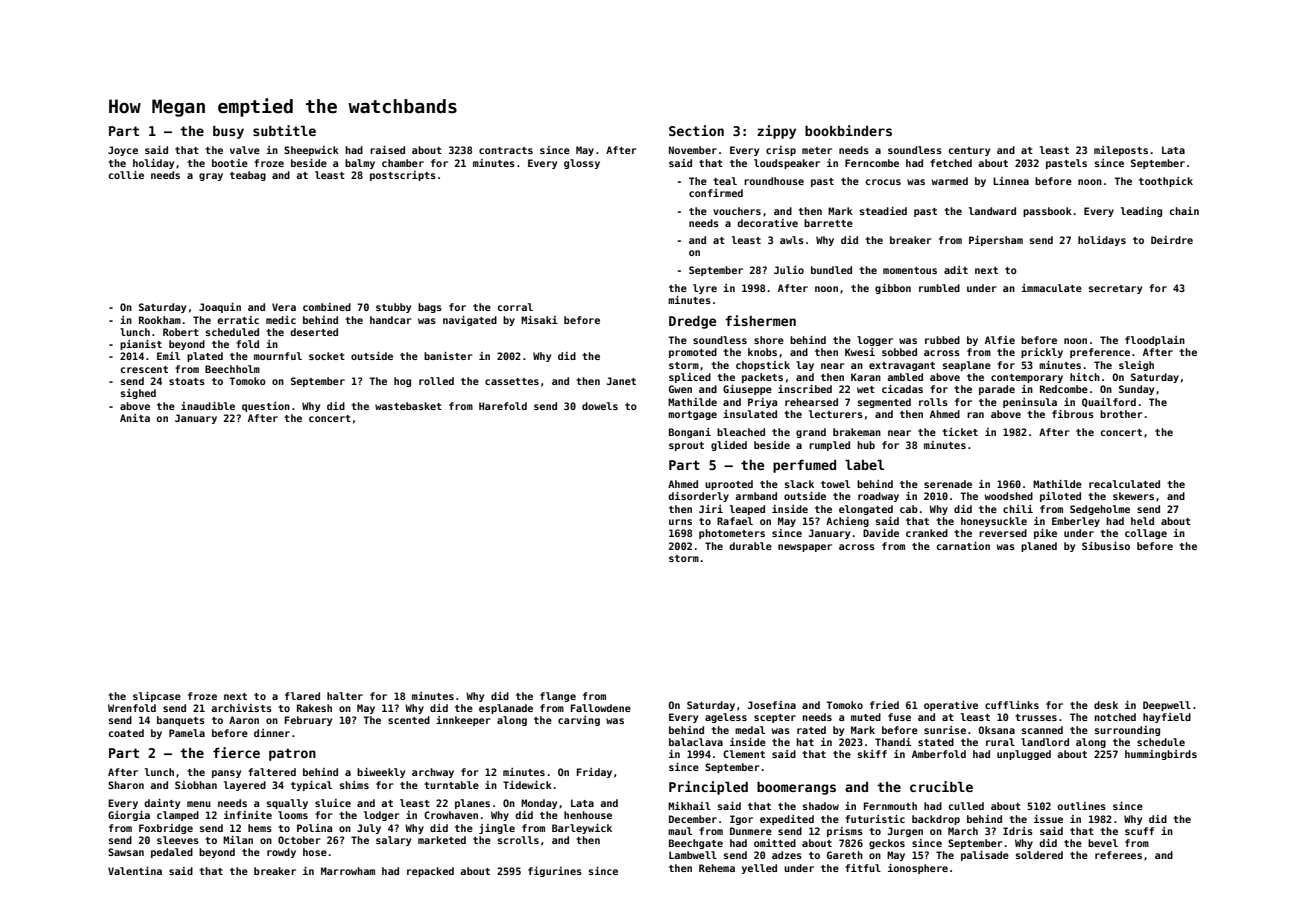 This screenshot has height=924, width=1308. Describe the element at coordinates (1106, 705) in the screenshot. I see `desk` at that location.
